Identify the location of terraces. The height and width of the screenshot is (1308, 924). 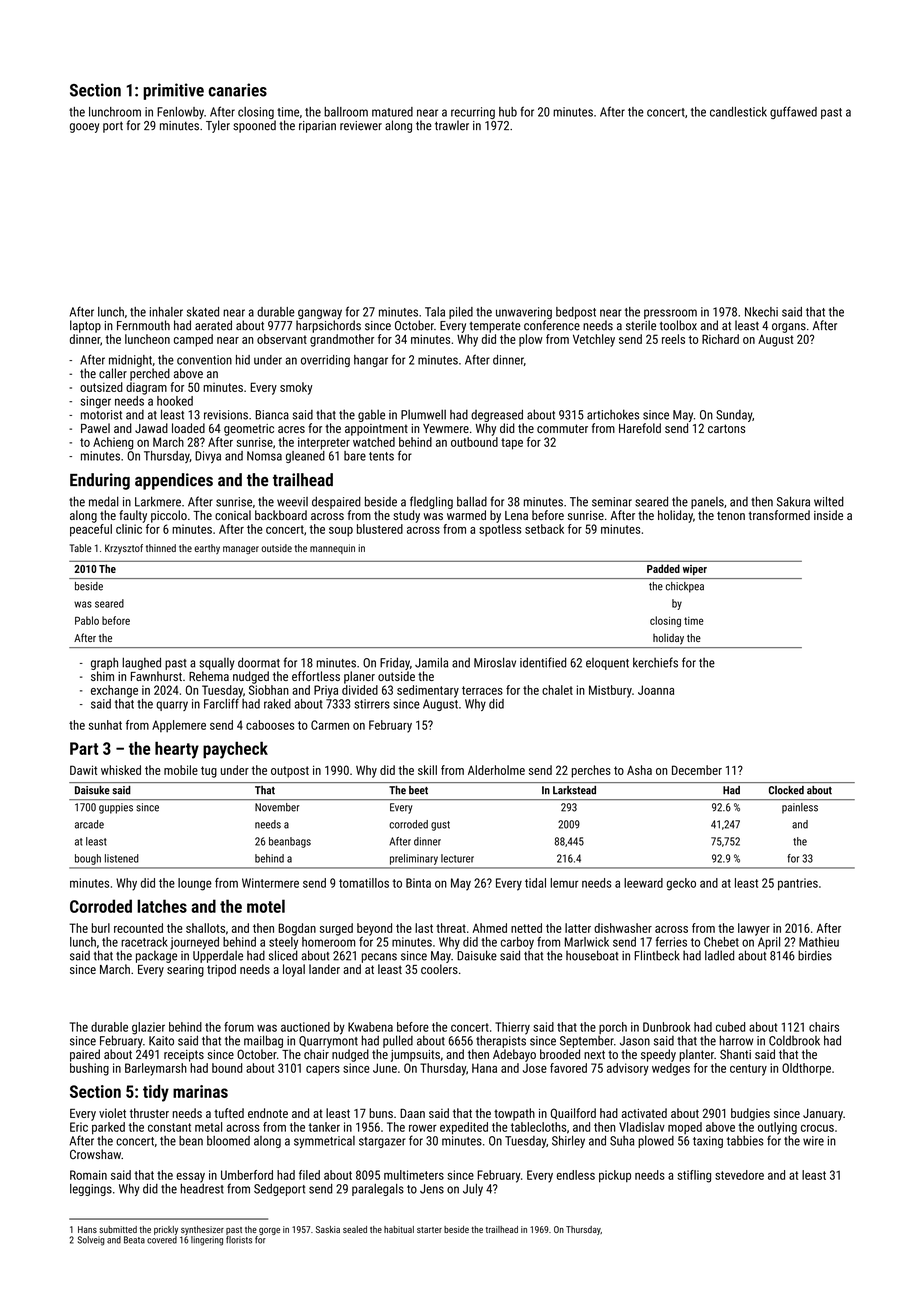
(482, 690).
